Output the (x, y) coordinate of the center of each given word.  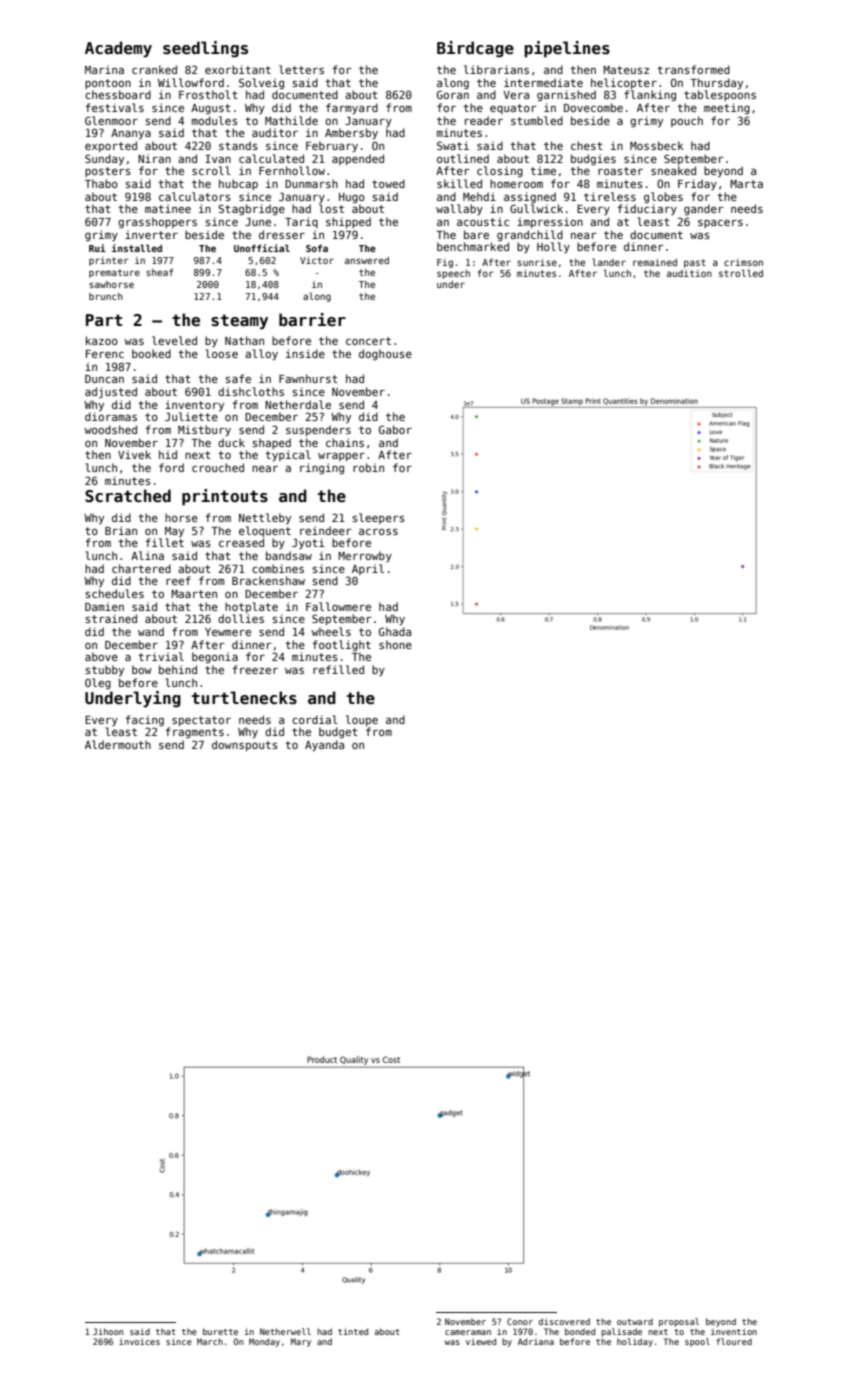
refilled (338, 669)
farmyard (352, 108)
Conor (520, 1321)
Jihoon (108, 1331)
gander (704, 209)
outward (635, 1321)
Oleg (98, 683)
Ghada (395, 631)
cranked (154, 69)
